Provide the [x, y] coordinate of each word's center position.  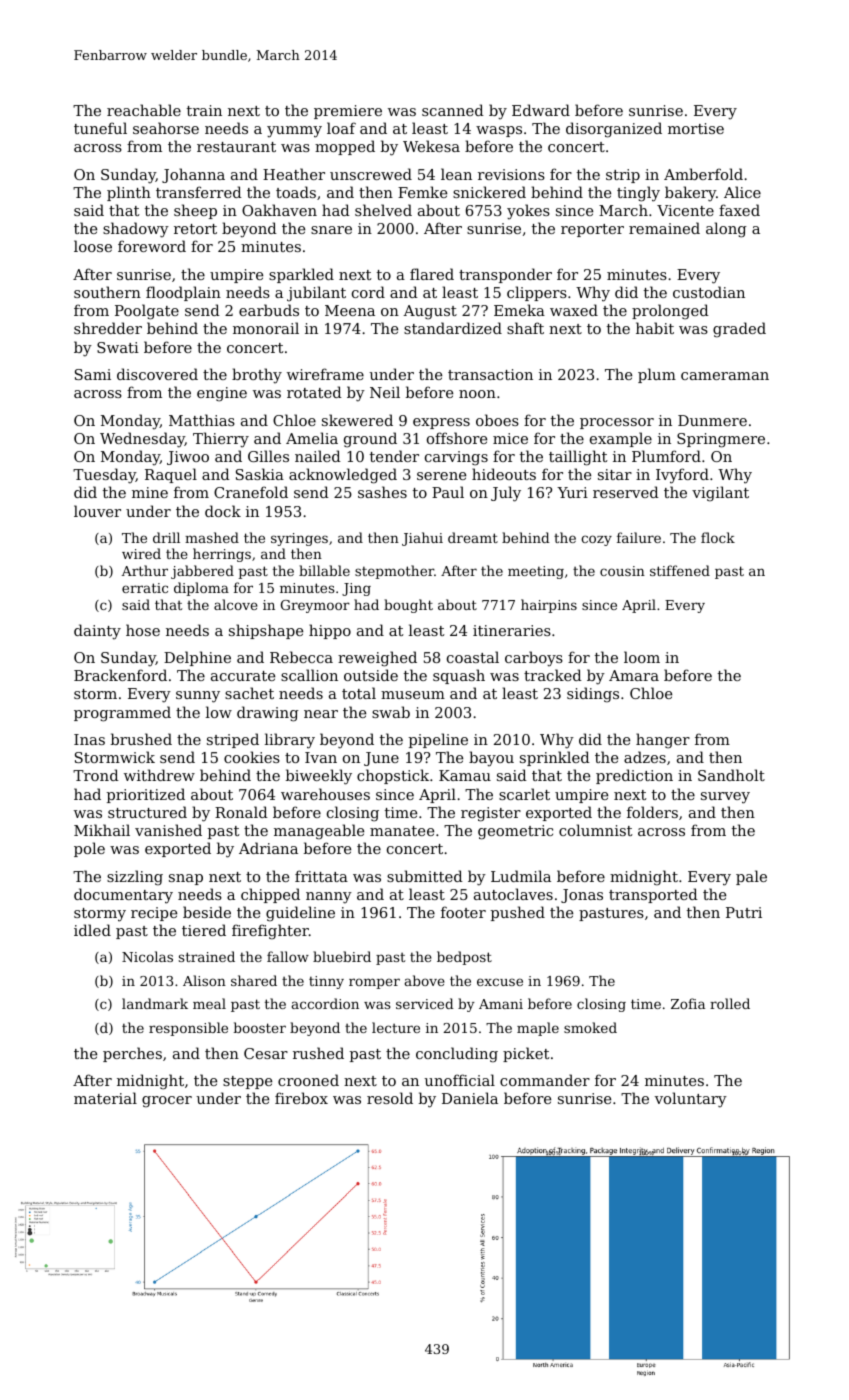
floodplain [183, 293]
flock [718, 537]
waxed [574, 310]
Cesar [266, 1053]
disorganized [614, 130]
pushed [518, 913]
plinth [129, 193]
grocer [167, 1102]
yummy [294, 132]
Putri [744, 912]
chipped [270, 895]
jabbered [202, 572]
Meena [350, 310]
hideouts [504, 474]
